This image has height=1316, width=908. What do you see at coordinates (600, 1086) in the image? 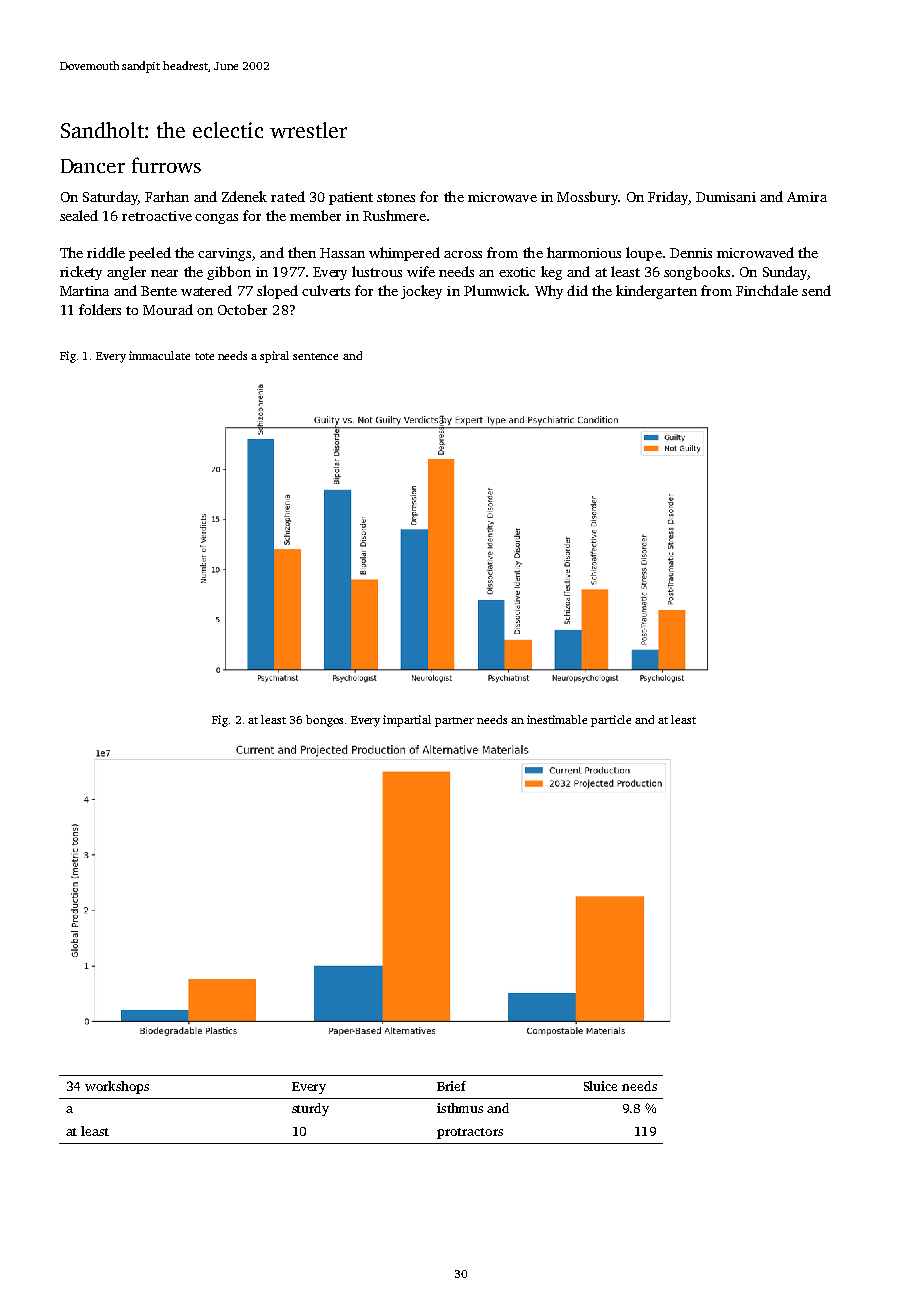
I see `Sluice` at bounding box center [600, 1086].
